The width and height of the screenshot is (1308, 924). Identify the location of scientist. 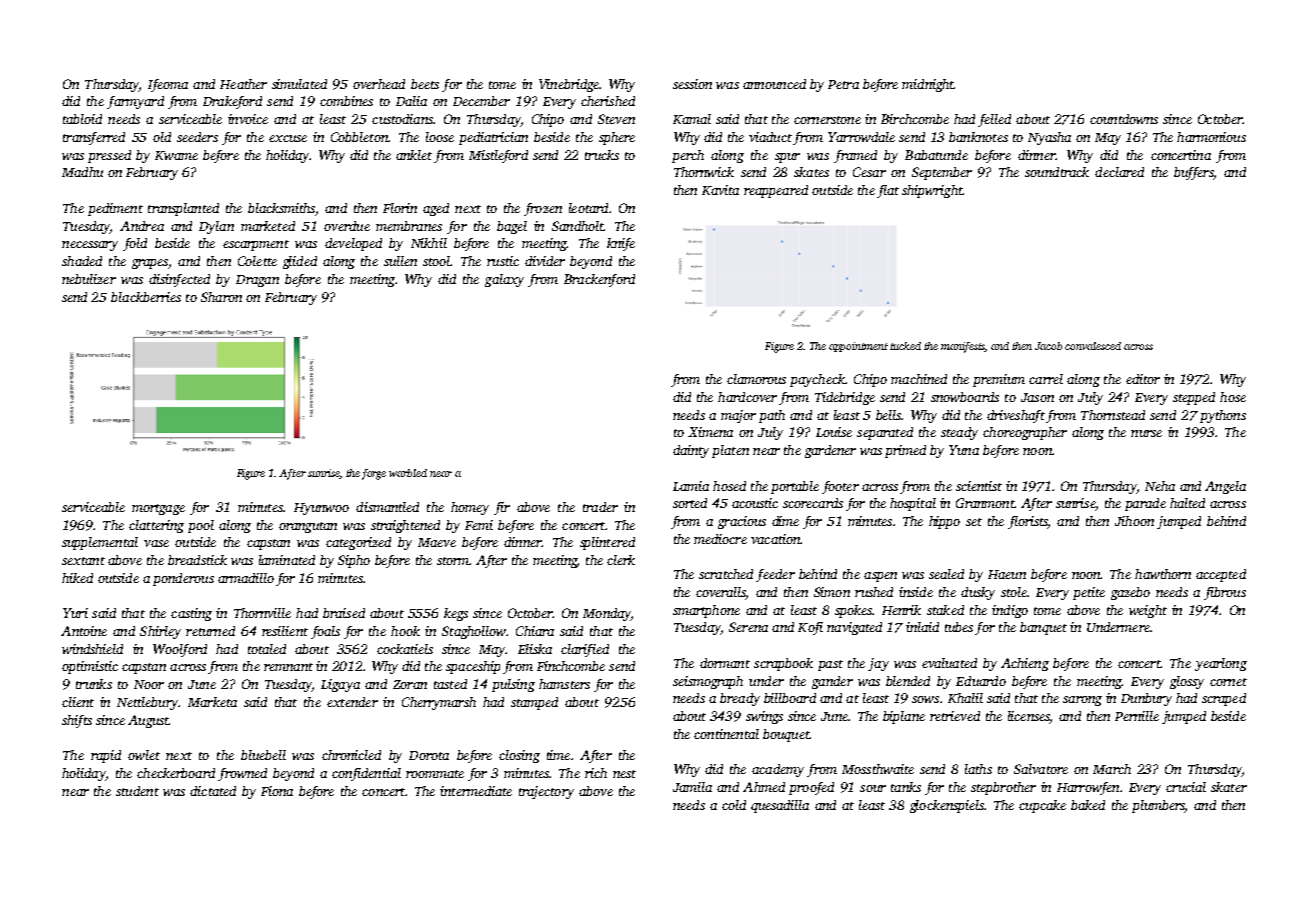
(979, 486).
